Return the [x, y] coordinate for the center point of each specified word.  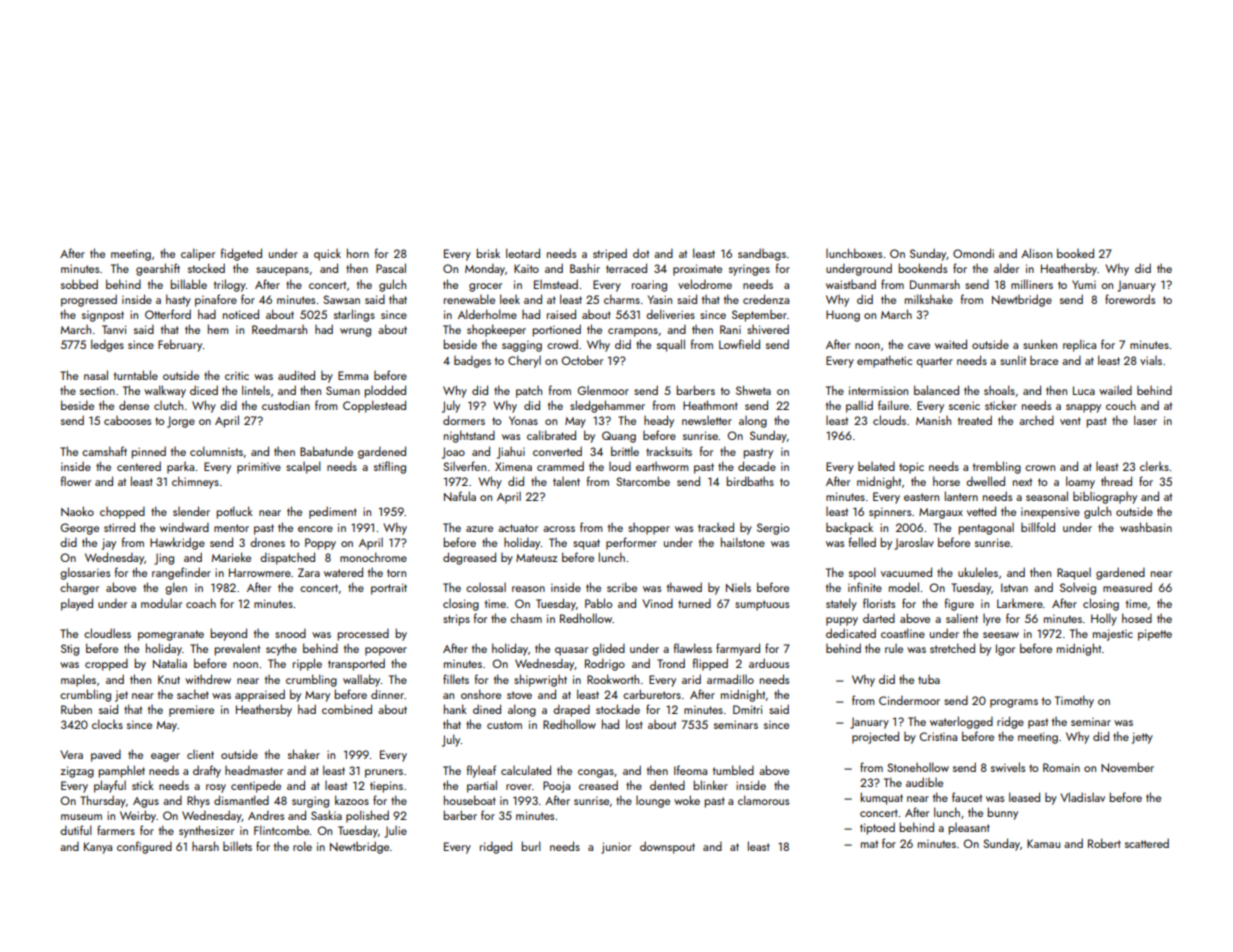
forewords [1130, 299]
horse [946, 481]
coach [201, 603]
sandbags [762, 254]
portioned [557, 330]
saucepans [282, 271]
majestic [1113, 635]
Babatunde [326, 451]
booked [1075, 253]
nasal [96, 375]
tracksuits [669, 451]
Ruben [76, 709]
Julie [395, 832]
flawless [693, 648]
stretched [952, 648]
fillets [456, 679]
